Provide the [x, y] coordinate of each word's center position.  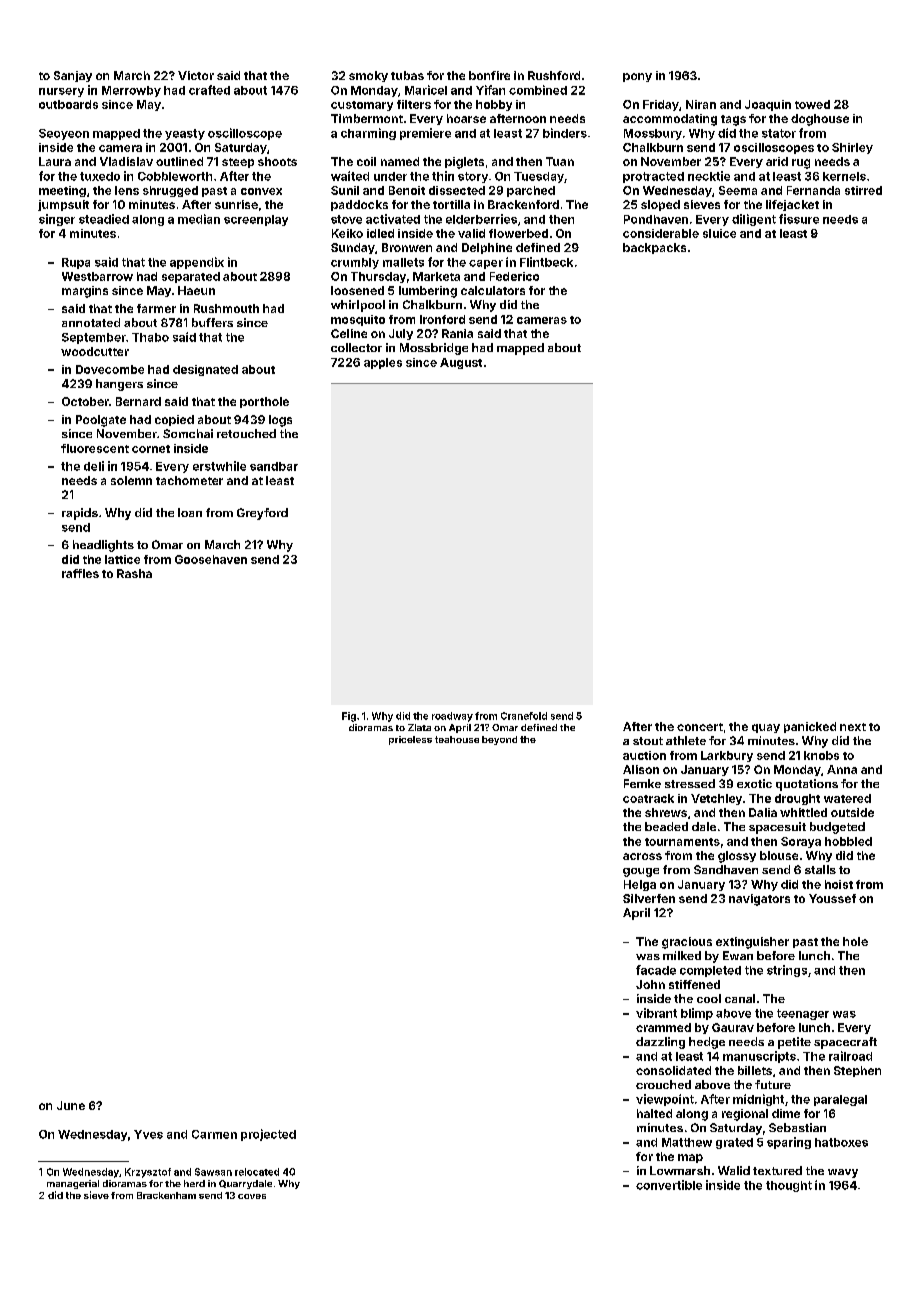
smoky [368, 76]
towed [812, 104]
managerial [73, 1184]
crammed [663, 1027]
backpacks [654, 248]
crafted [209, 90]
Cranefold [524, 716]
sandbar [274, 466]
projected [268, 1135]
